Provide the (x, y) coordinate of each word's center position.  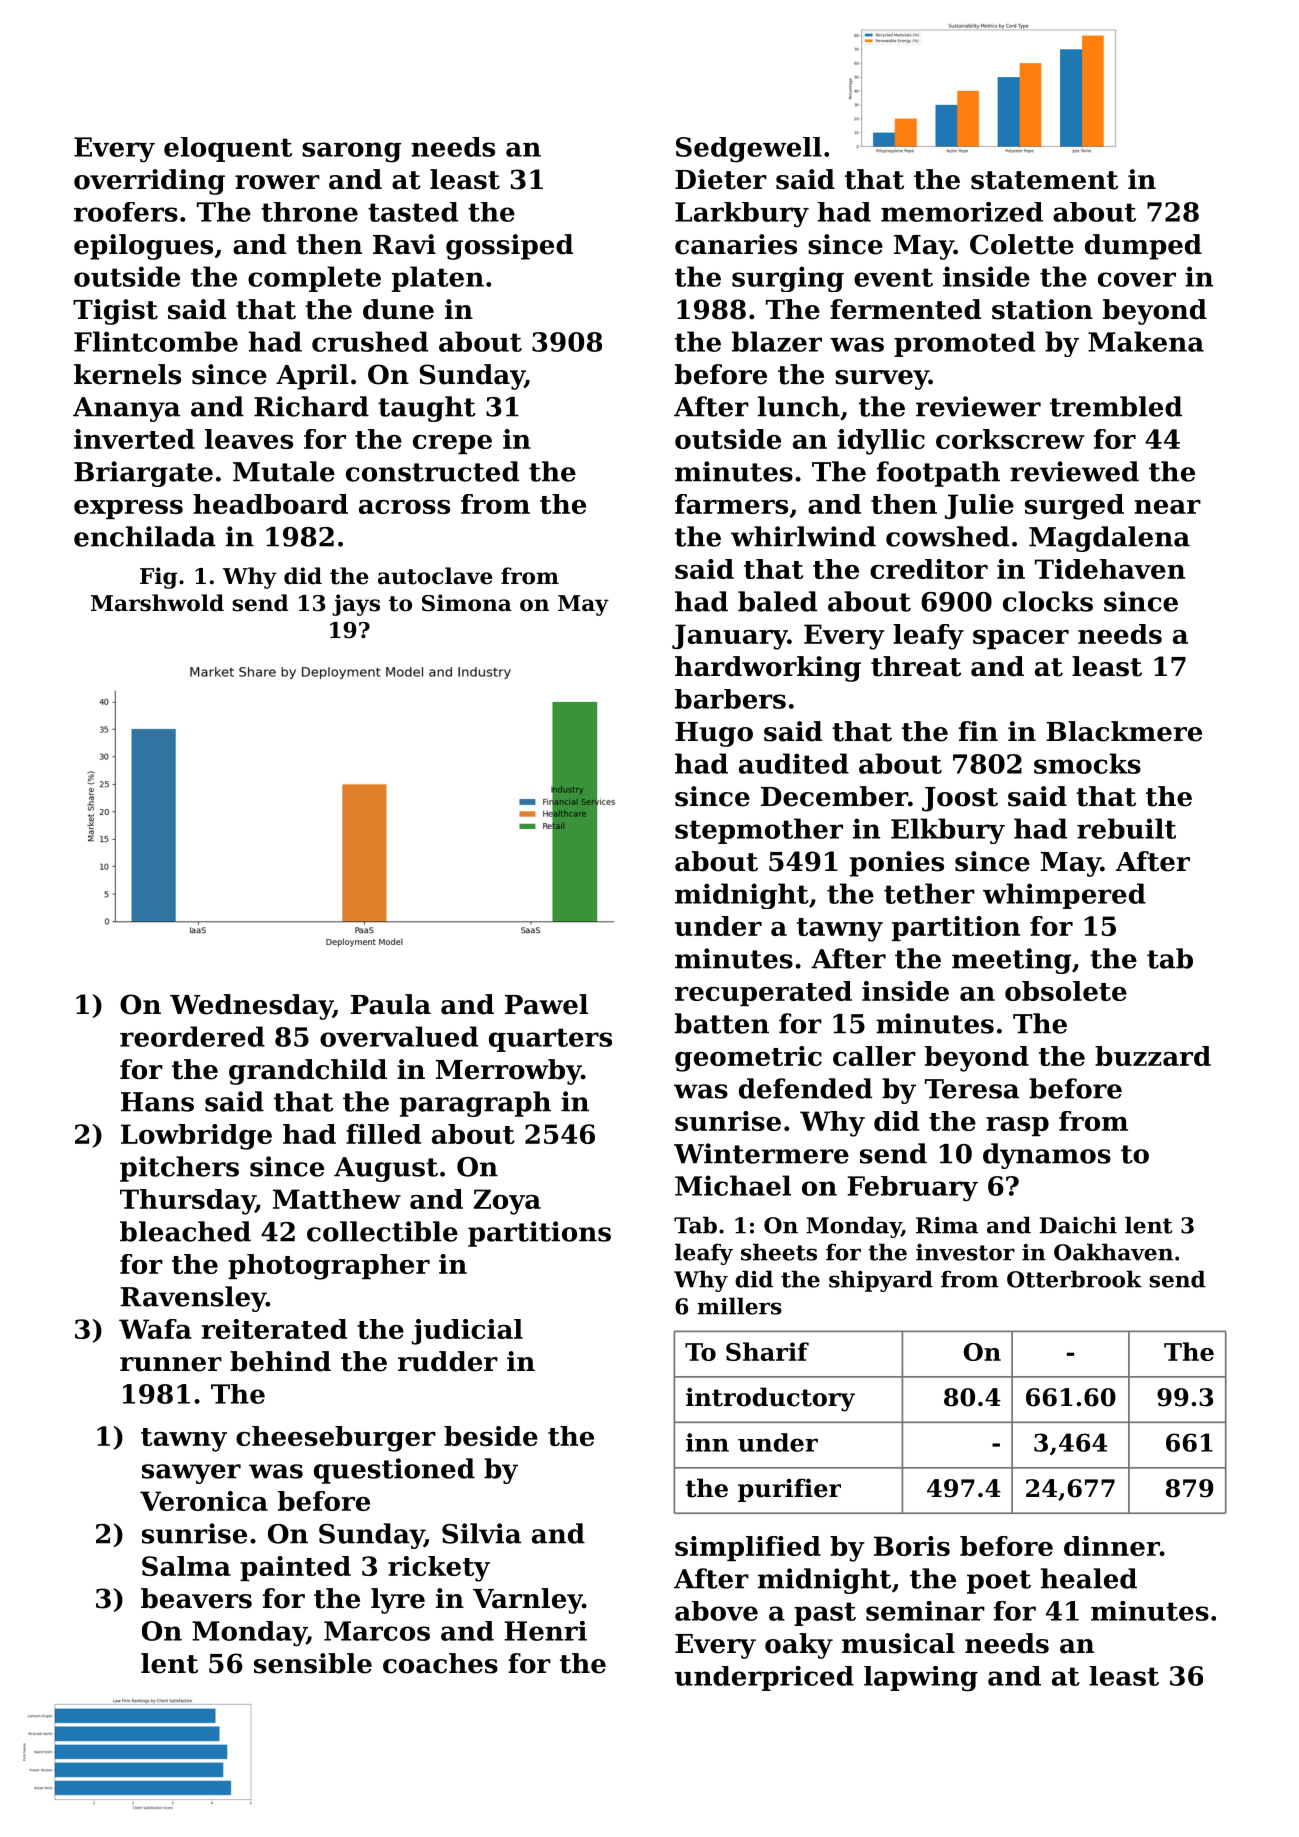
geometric (748, 1059)
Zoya (507, 1202)
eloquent (228, 149)
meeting (1011, 961)
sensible (313, 1663)
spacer (1021, 639)
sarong (351, 152)
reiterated (274, 1329)
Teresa (972, 1089)
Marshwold (157, 603)
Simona (467, 603)
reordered (192, 1036)
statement (1044, 180)
